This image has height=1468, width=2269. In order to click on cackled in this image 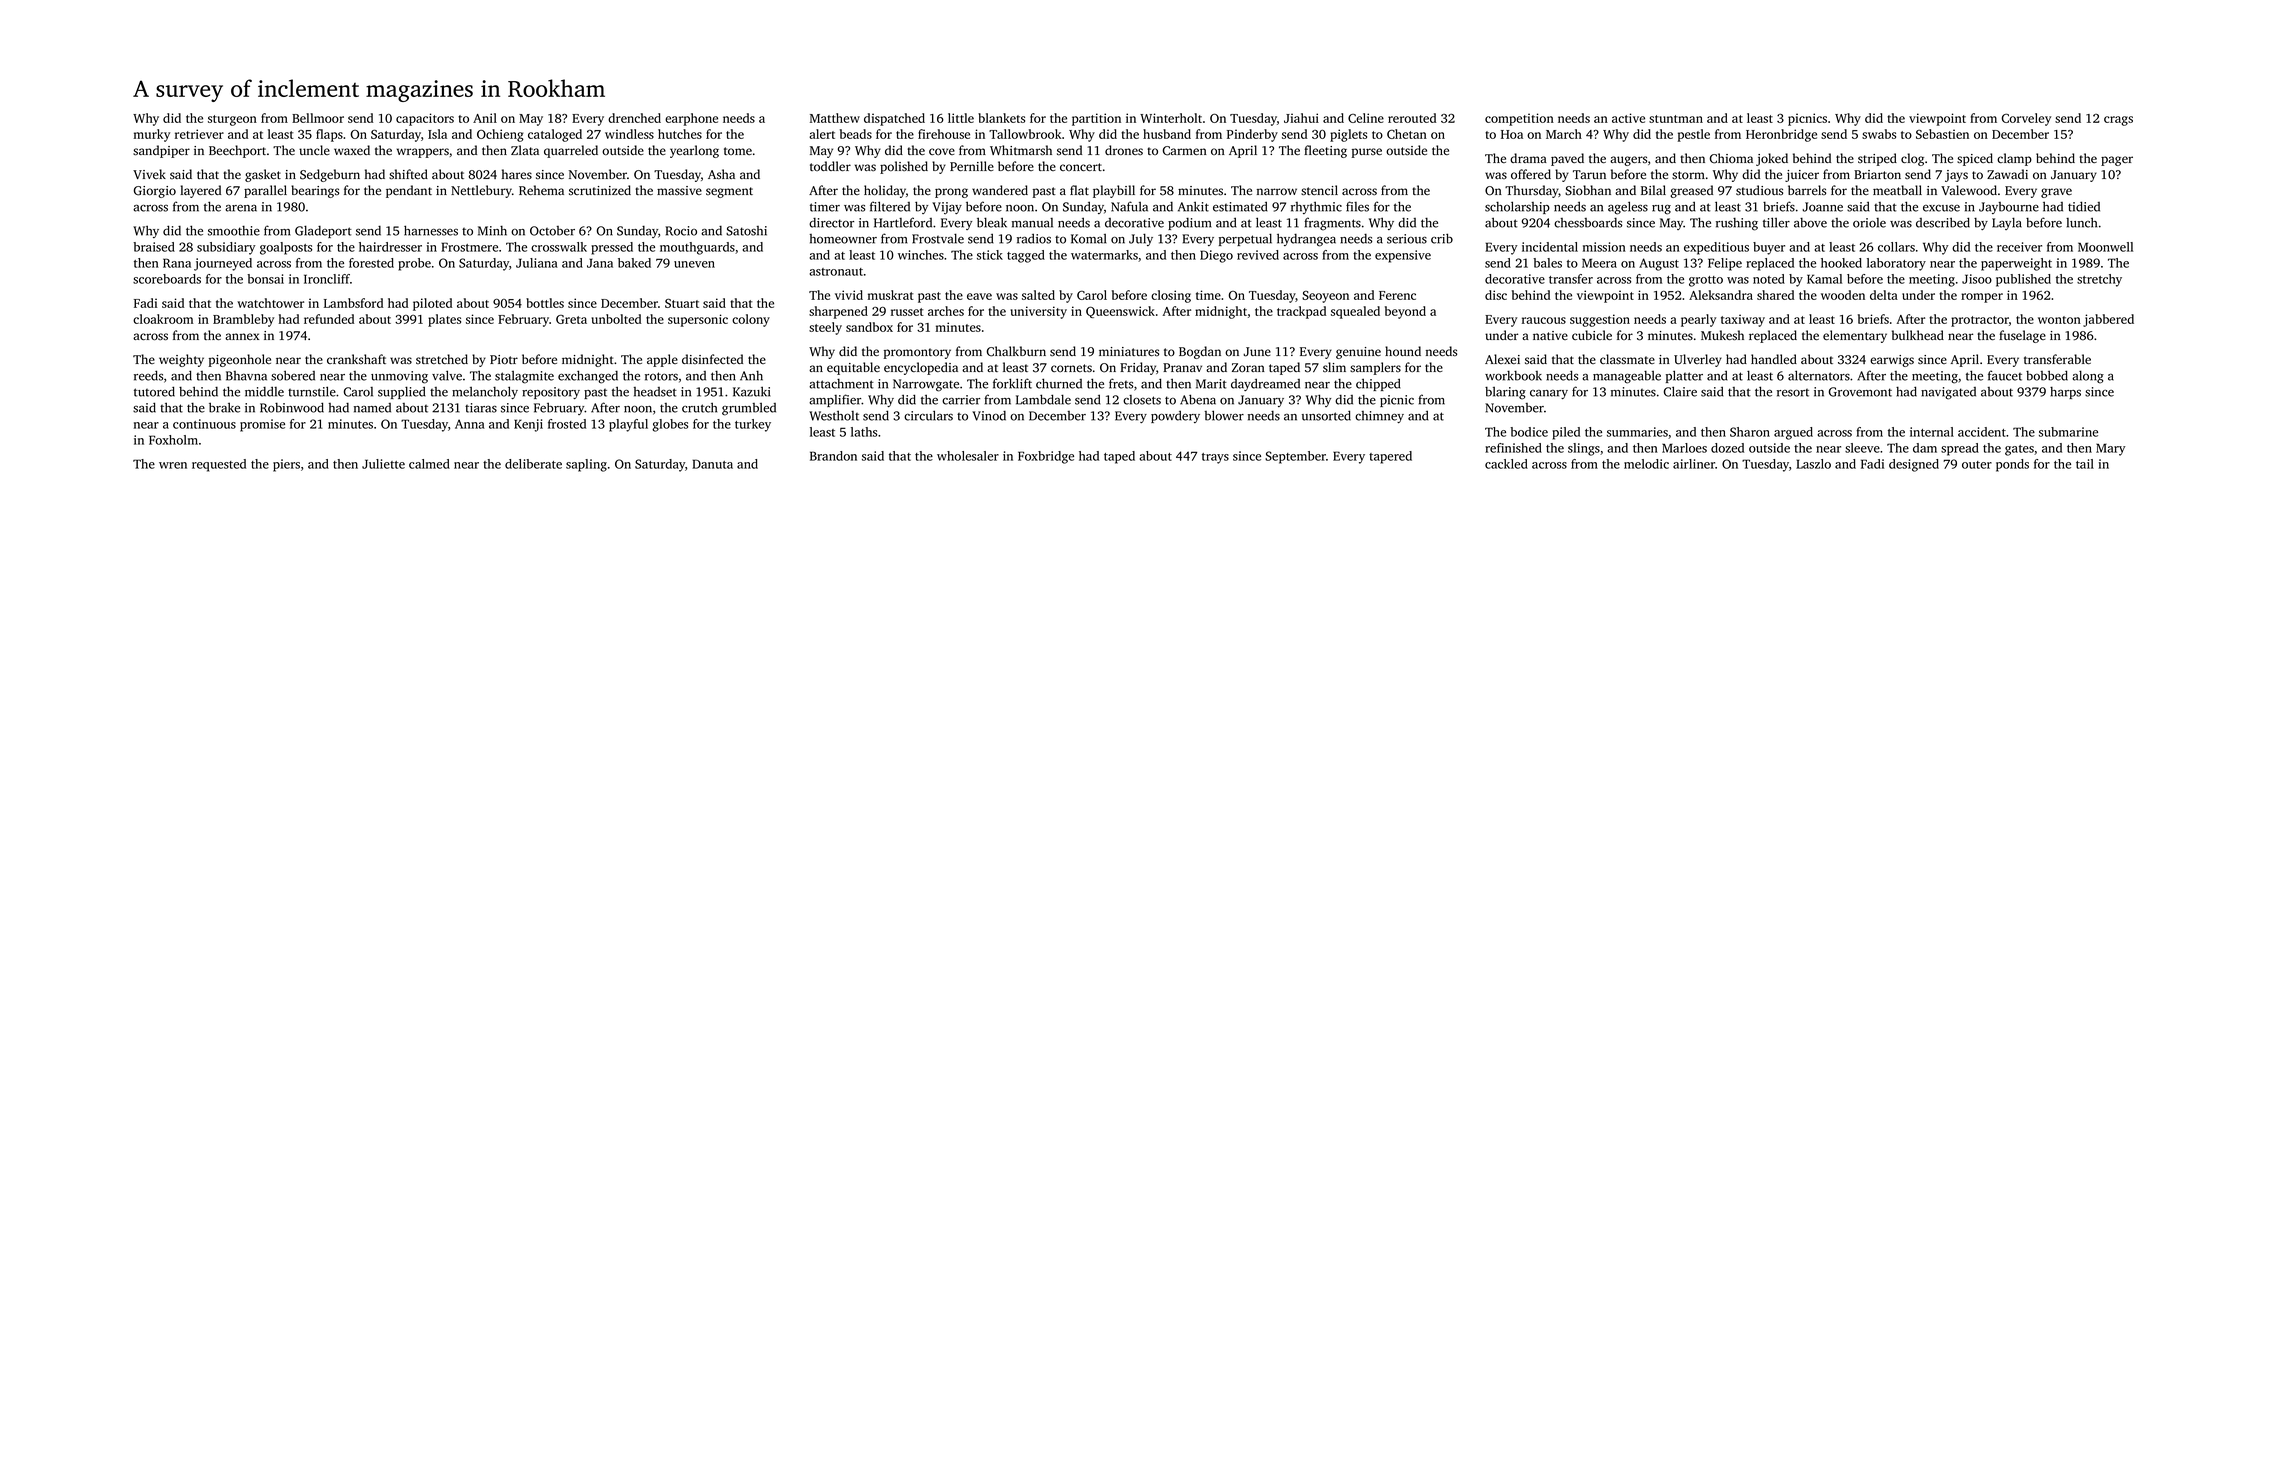, I will do `click(1506, 464)`.
